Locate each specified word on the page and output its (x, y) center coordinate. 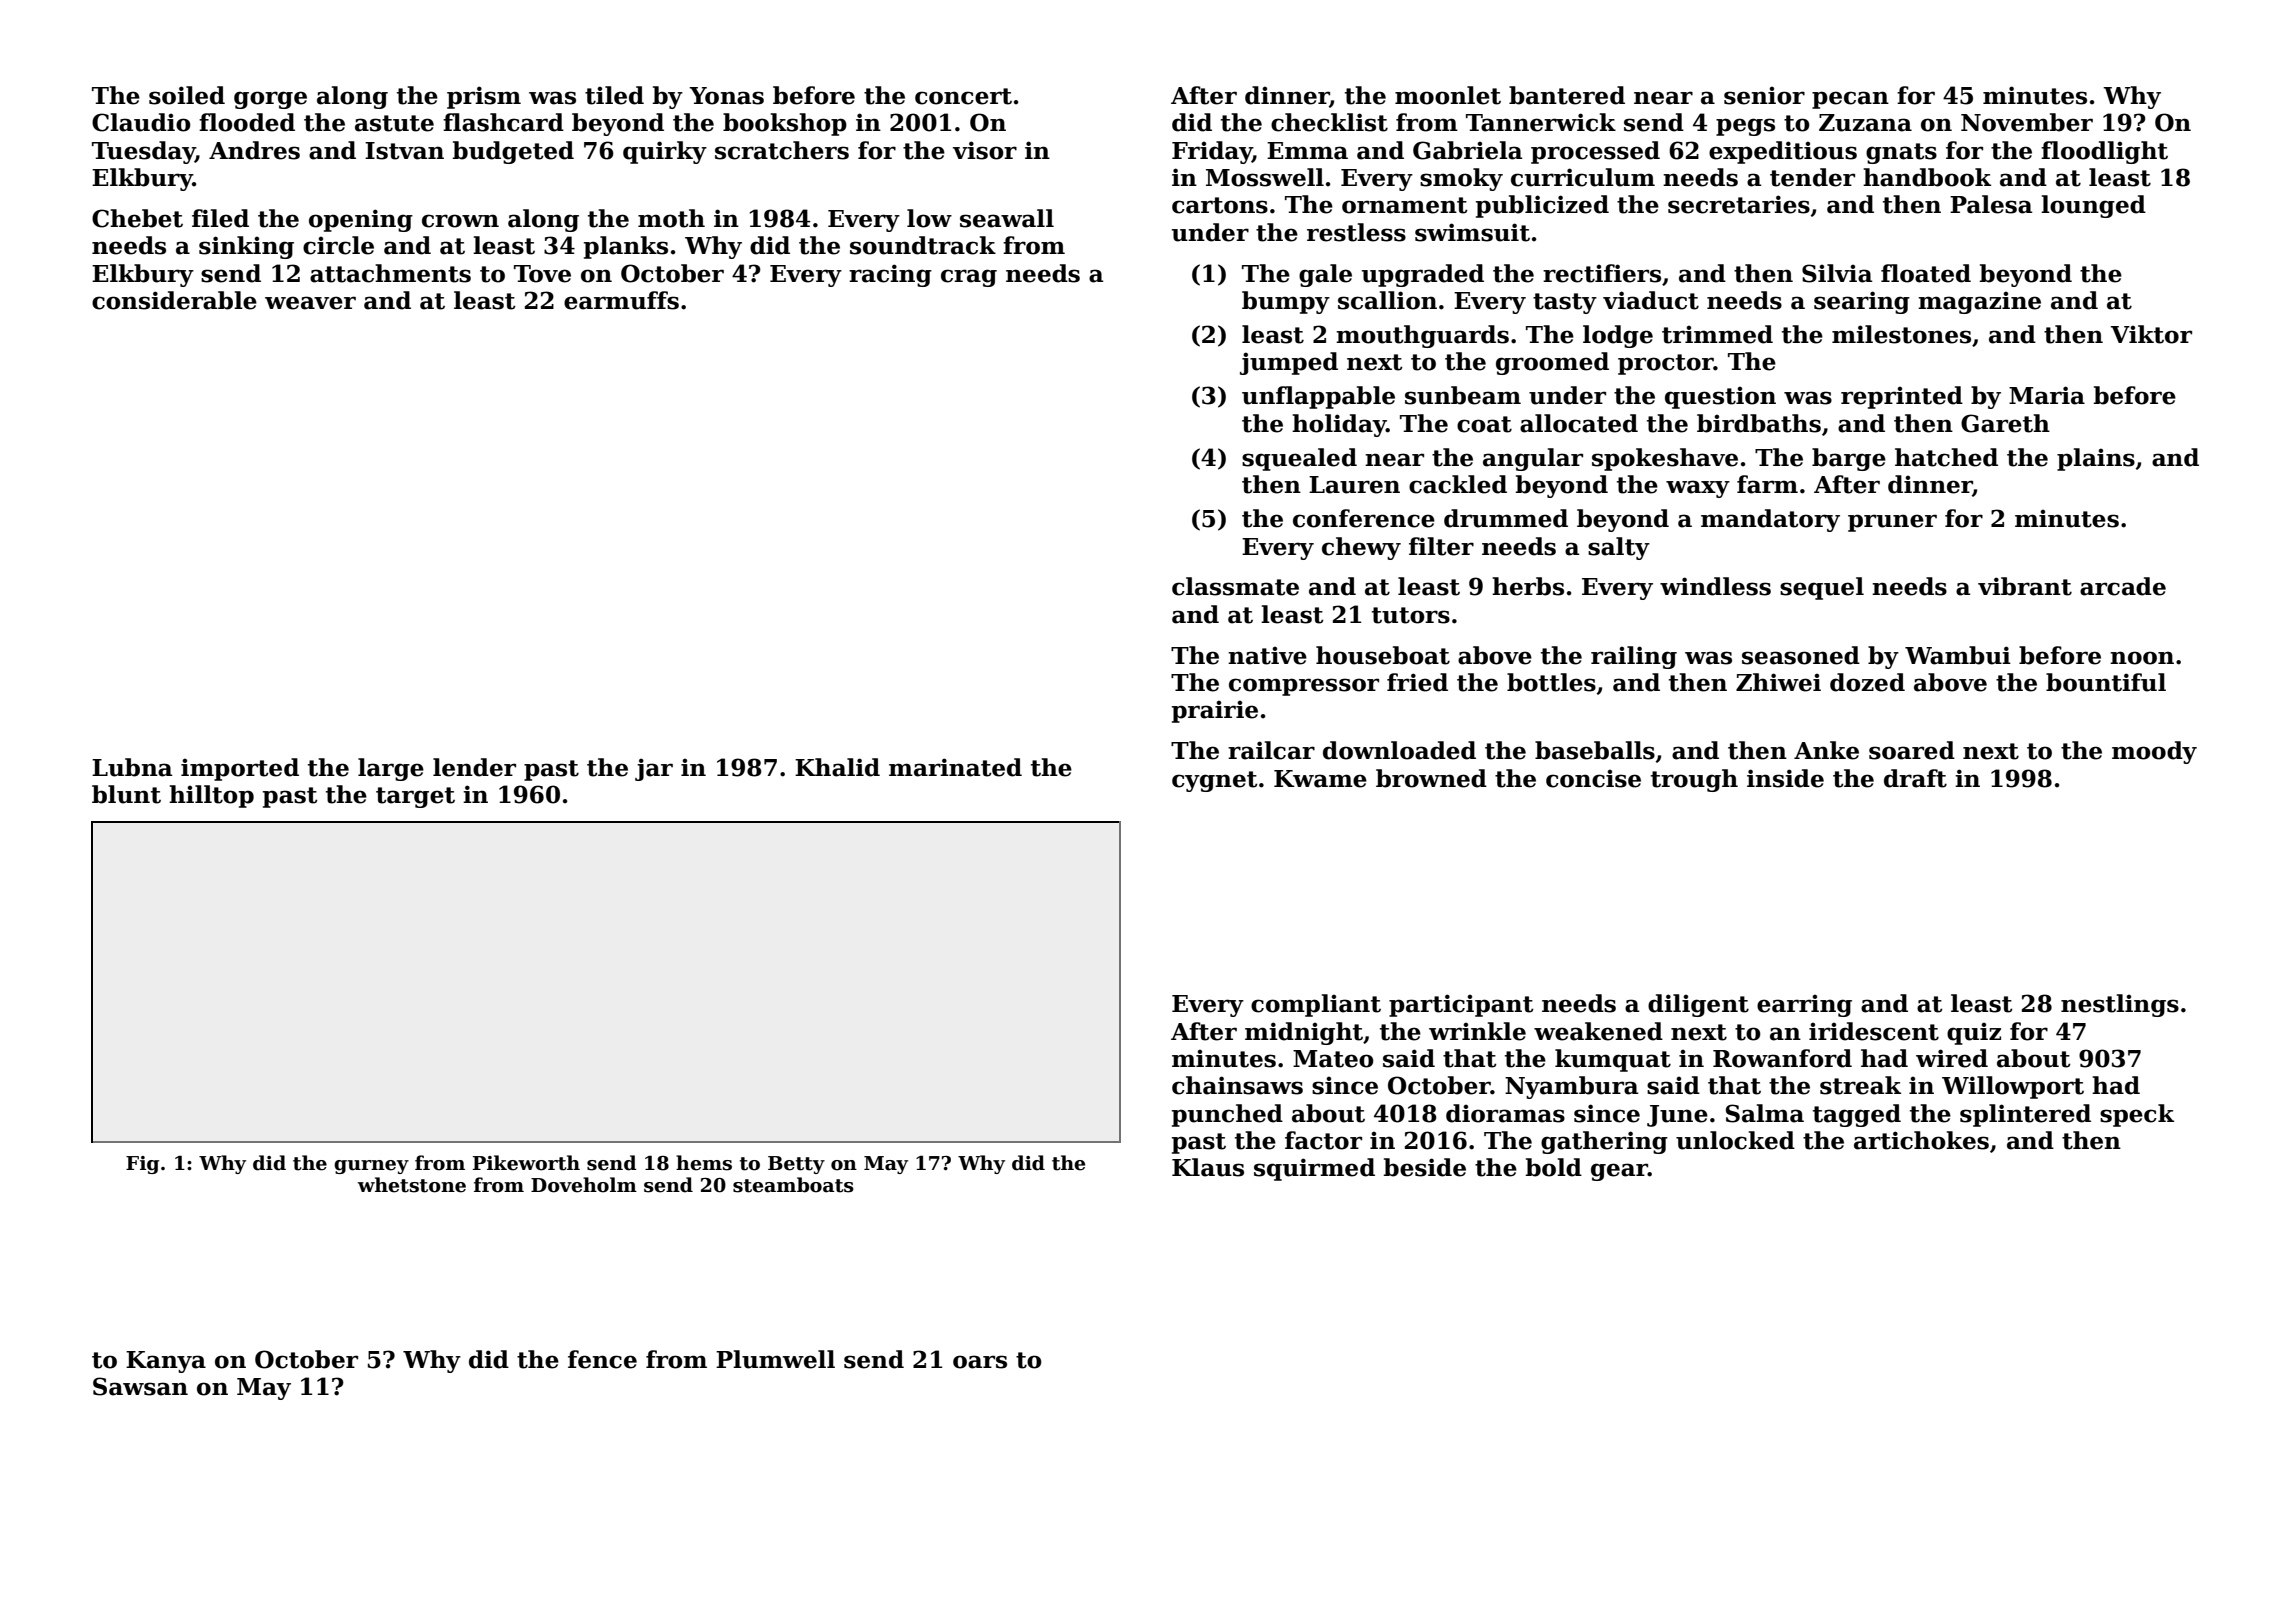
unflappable (1318, 397)
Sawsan (140, 1386)
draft (1915, 778)
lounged (2093, 206)
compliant (1316, 1005)
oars (980, 1362)
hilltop (211, 796)
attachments (390, 273)
